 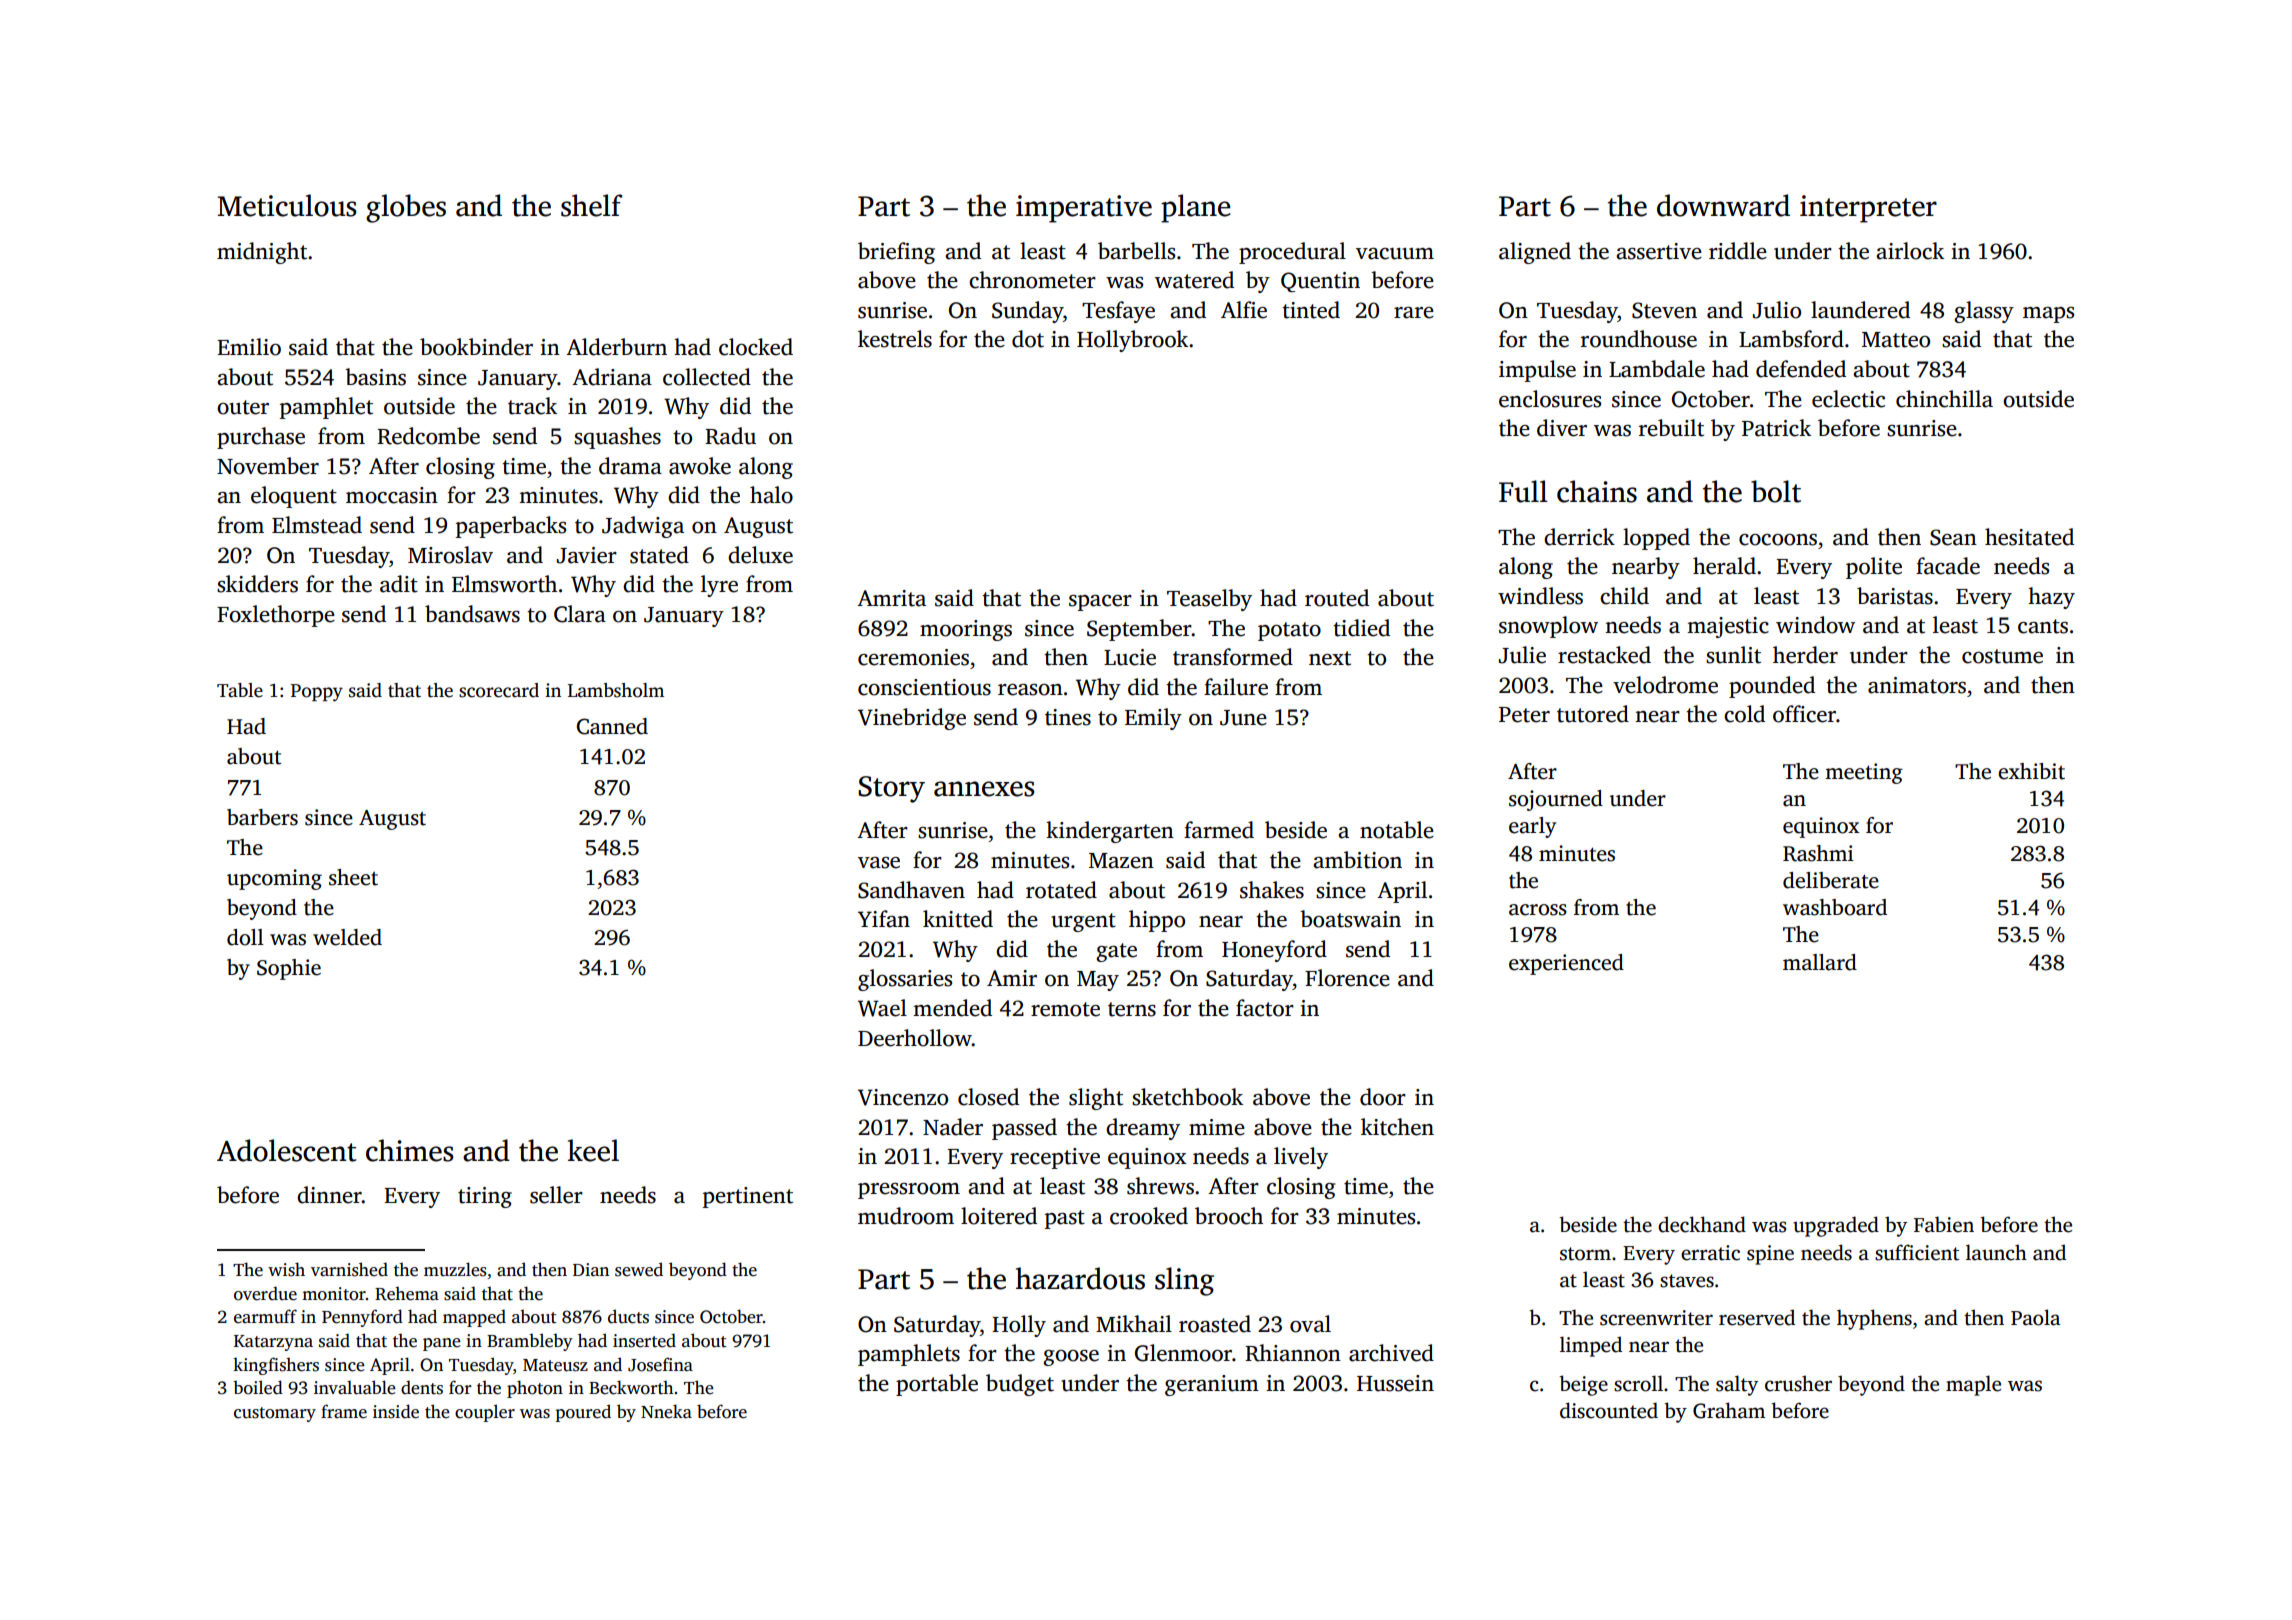 What do you see at coordinates (476, 347) in the screenshot?
I see `bookbinder` at bounding box center [476, 347].
